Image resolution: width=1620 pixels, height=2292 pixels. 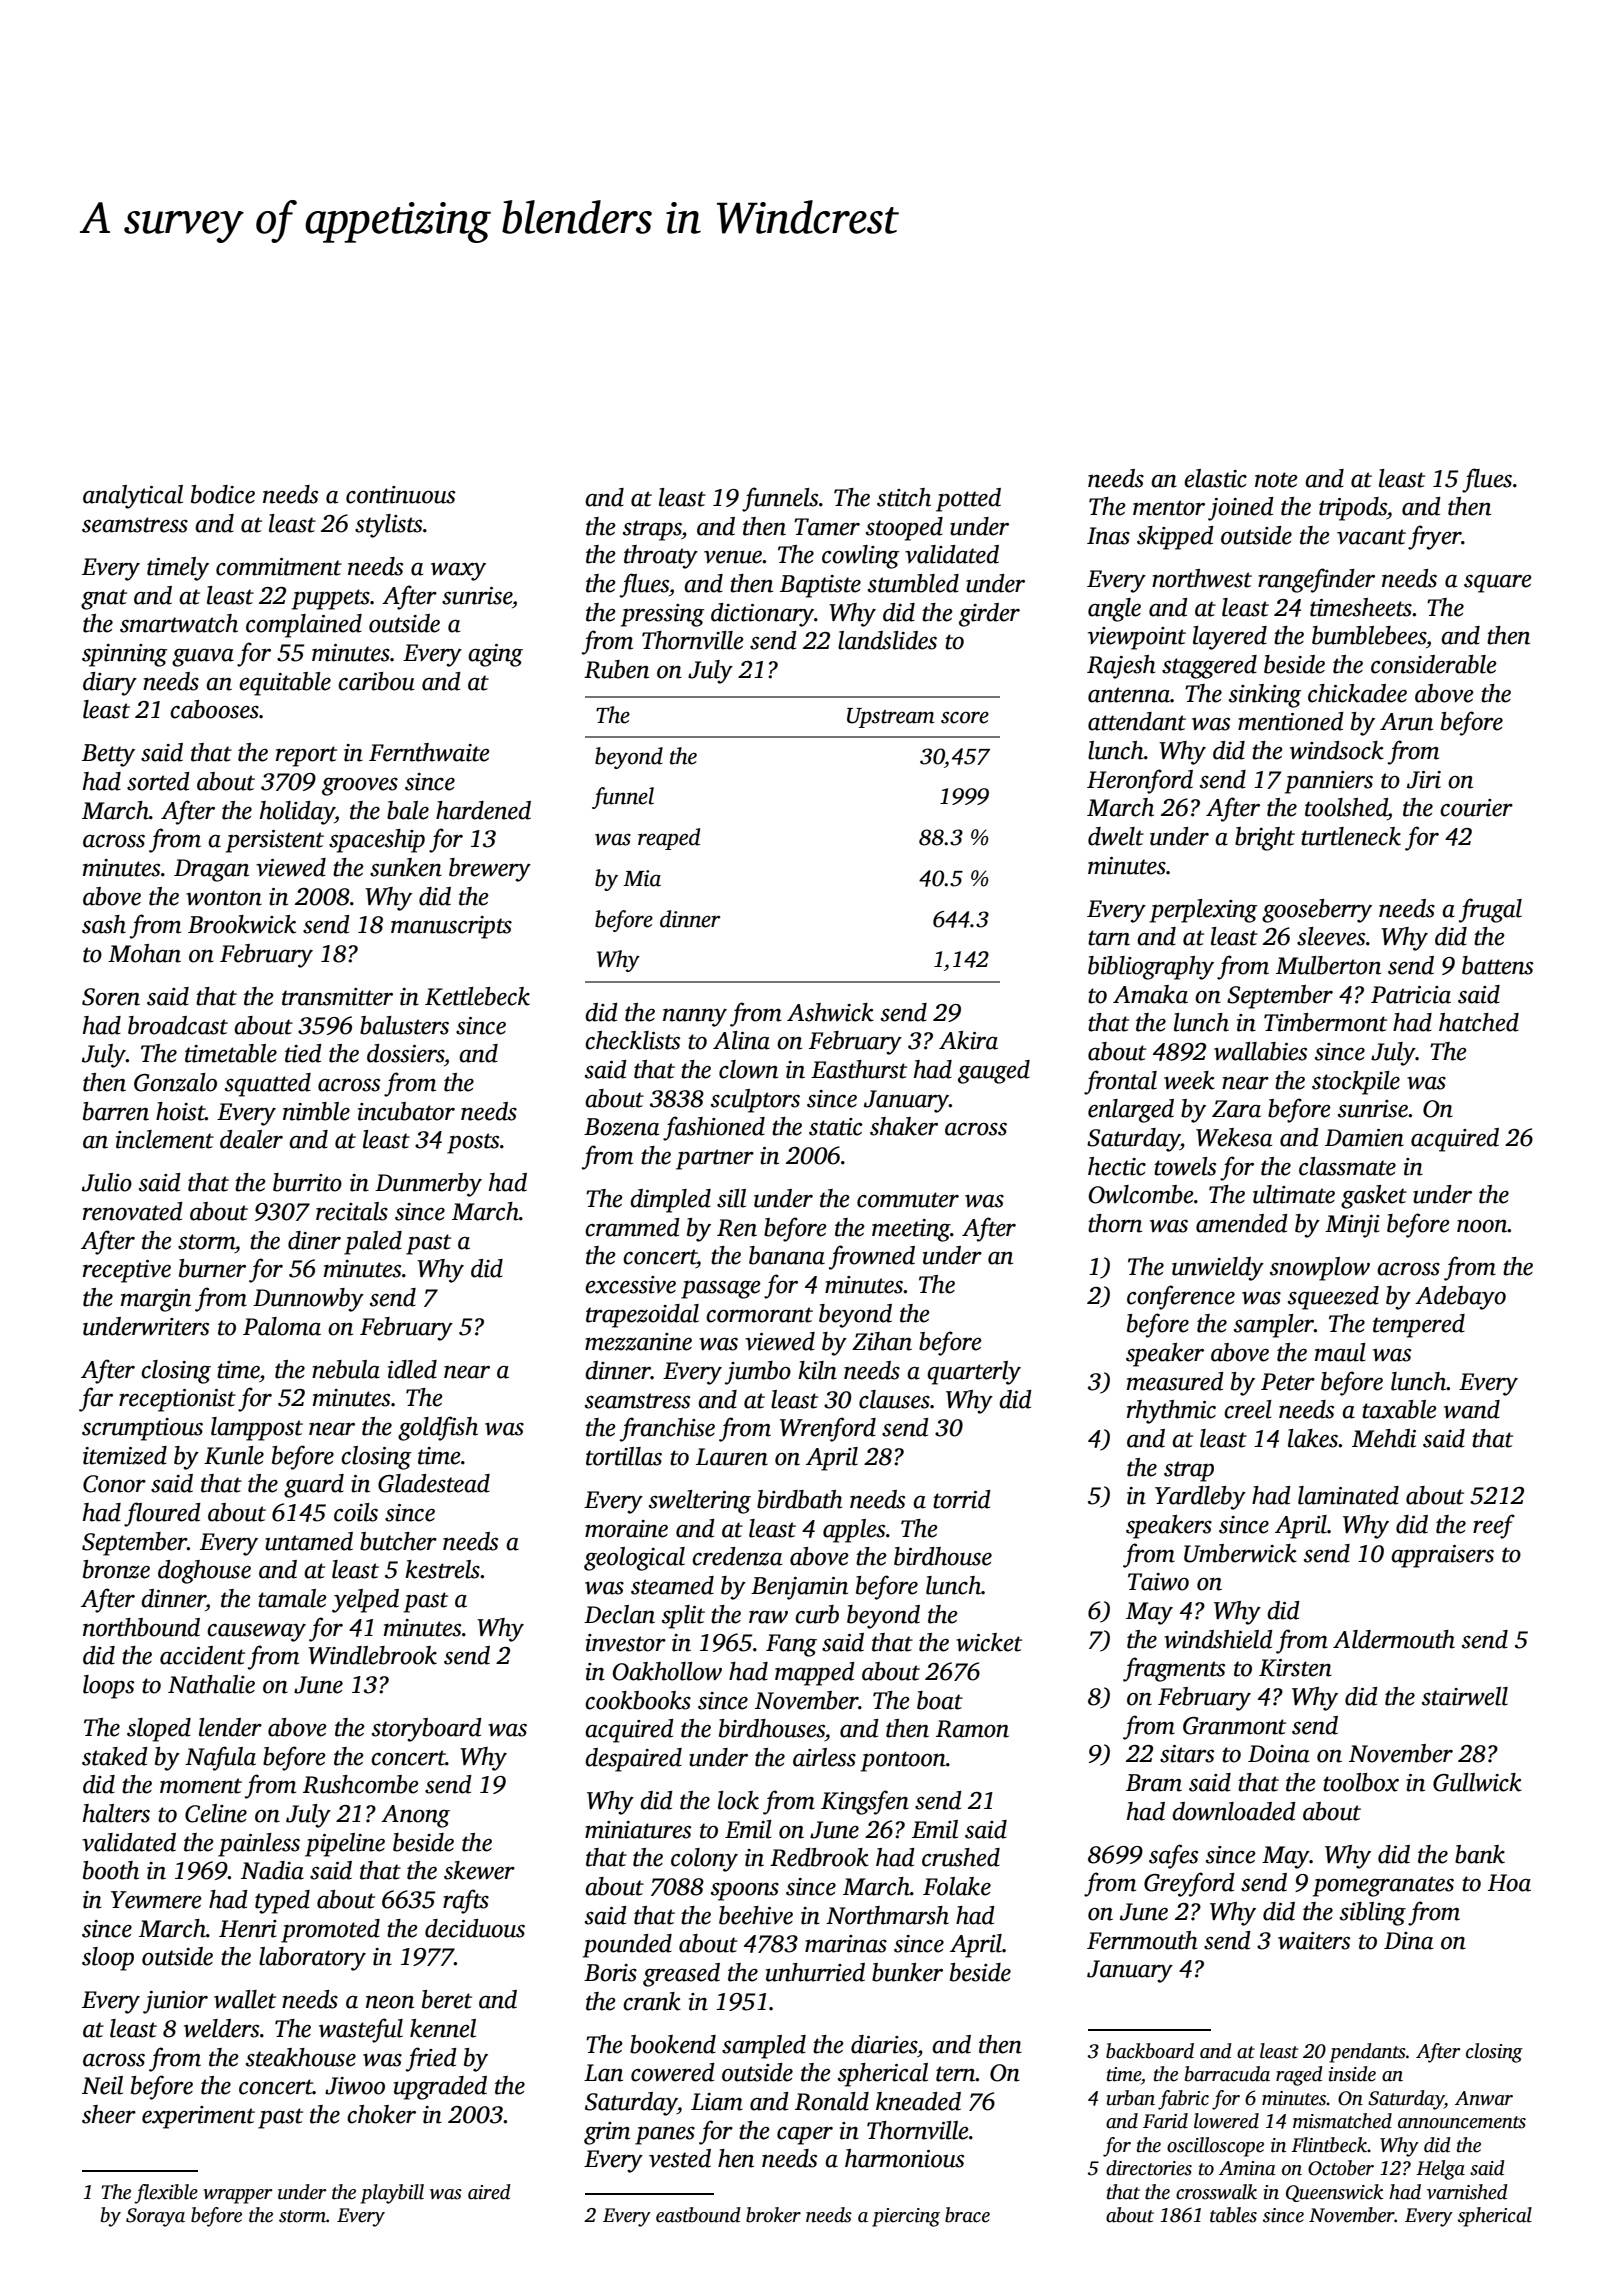 I want to click on doghouse, so click(x=204, y=1572).
